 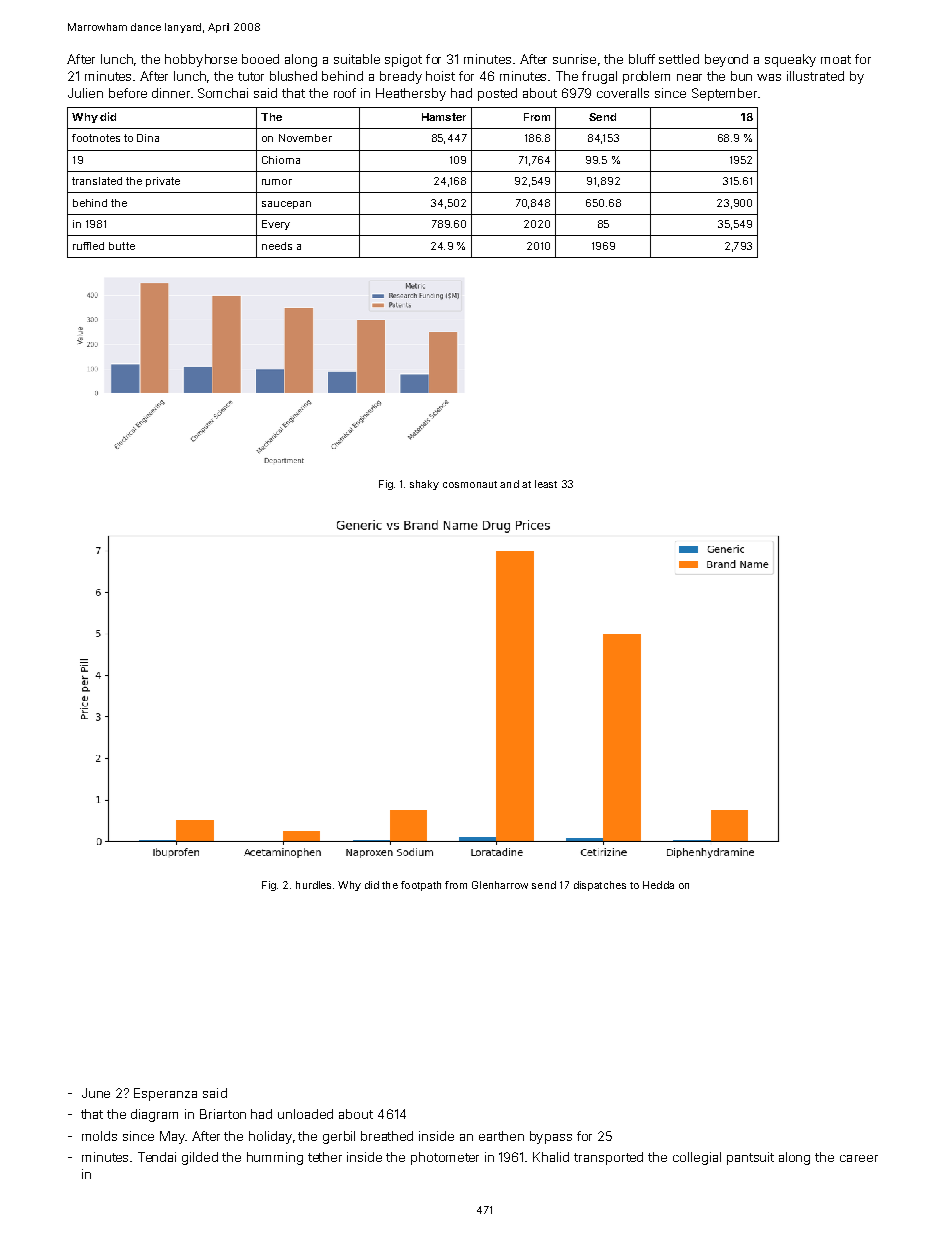 What do you see at coordinates (313, 885) in the document?
I see `hurdles` at bounding box center [313, 885].
